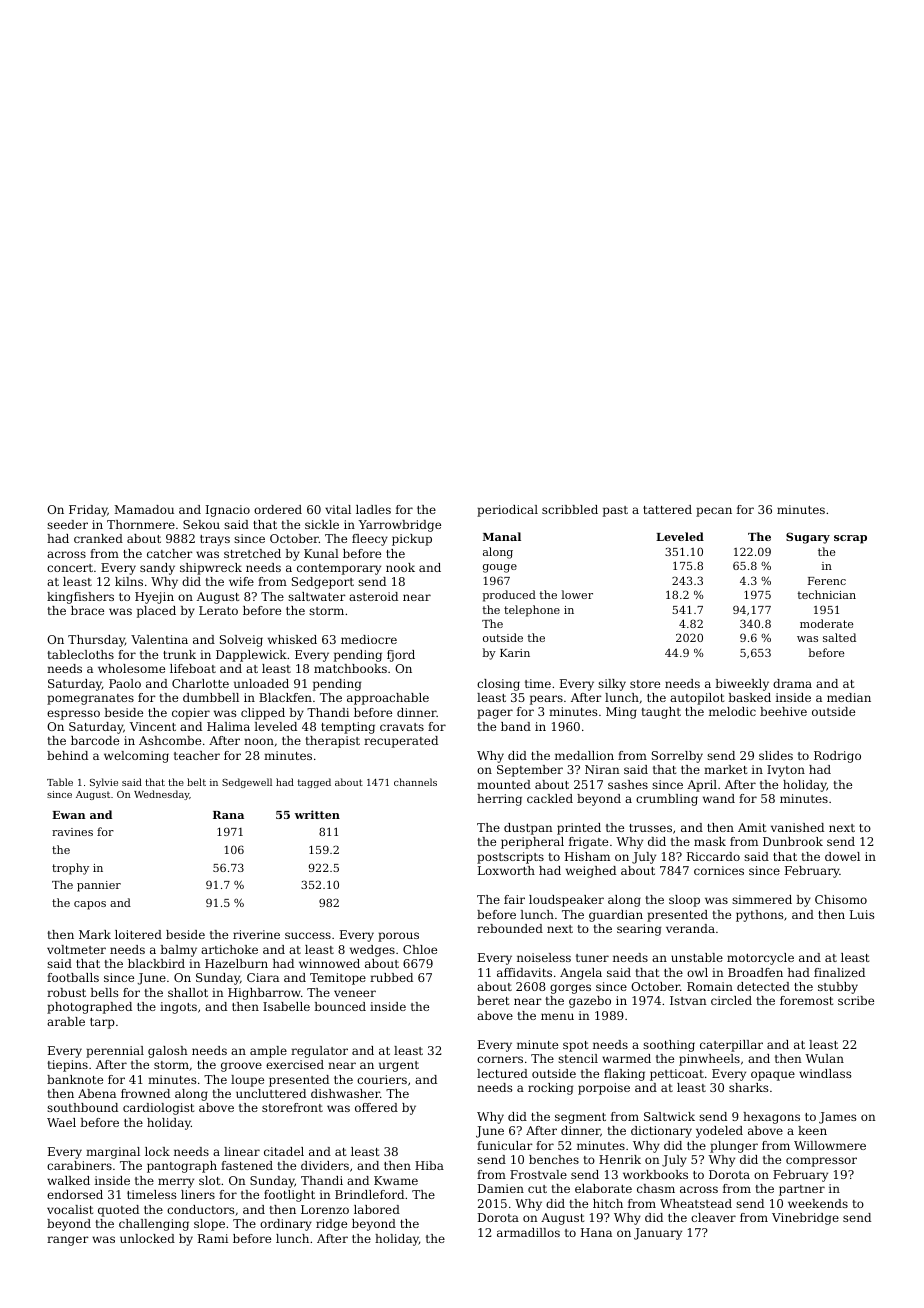  Describe the element at coordinates (499, 800) in the document. I see `herring` at that location.
